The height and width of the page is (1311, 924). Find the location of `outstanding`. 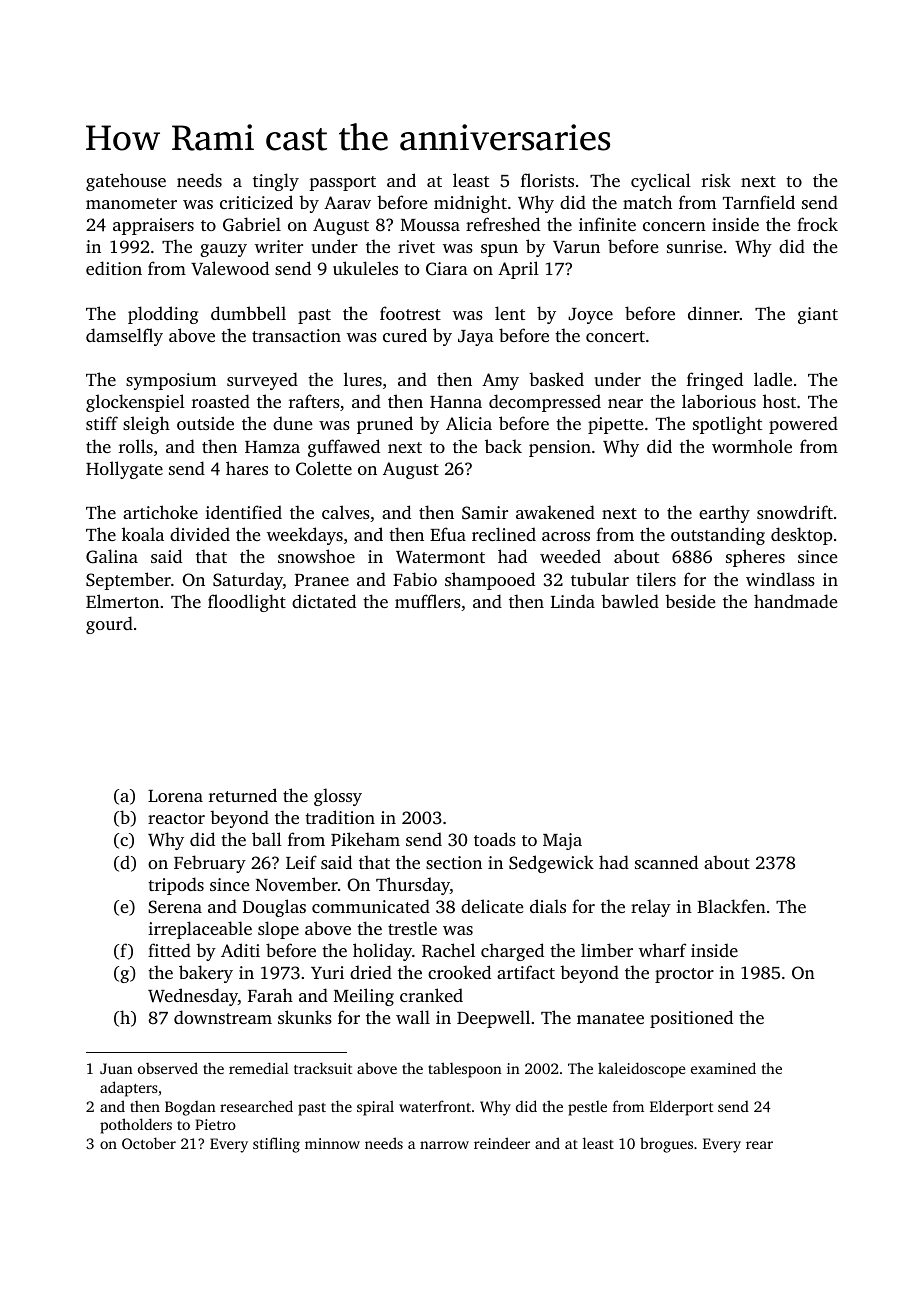

outstanding is located at coordinates (718, 536).
